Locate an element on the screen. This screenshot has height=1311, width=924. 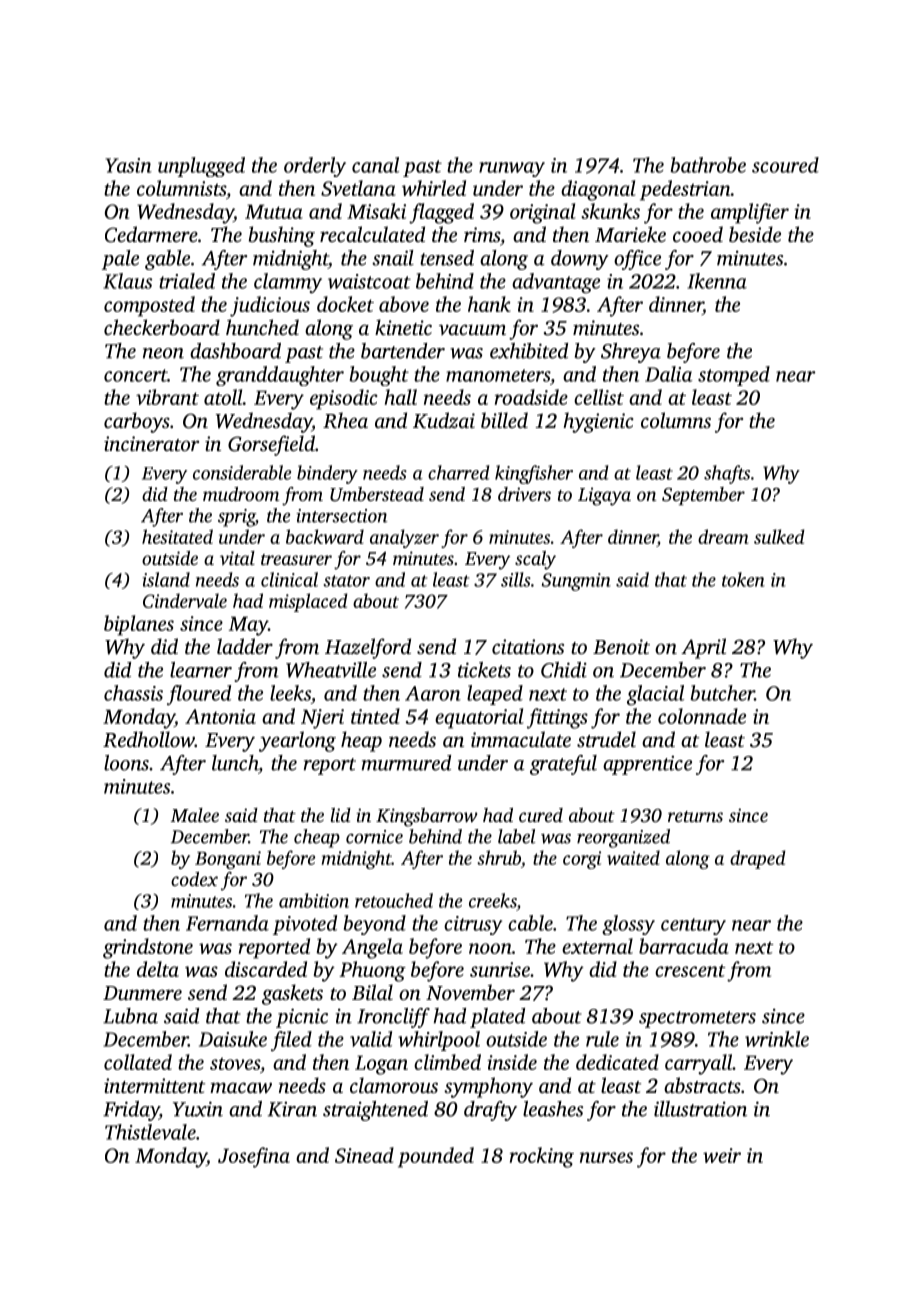
runway is located at coordinates (512, 169).
